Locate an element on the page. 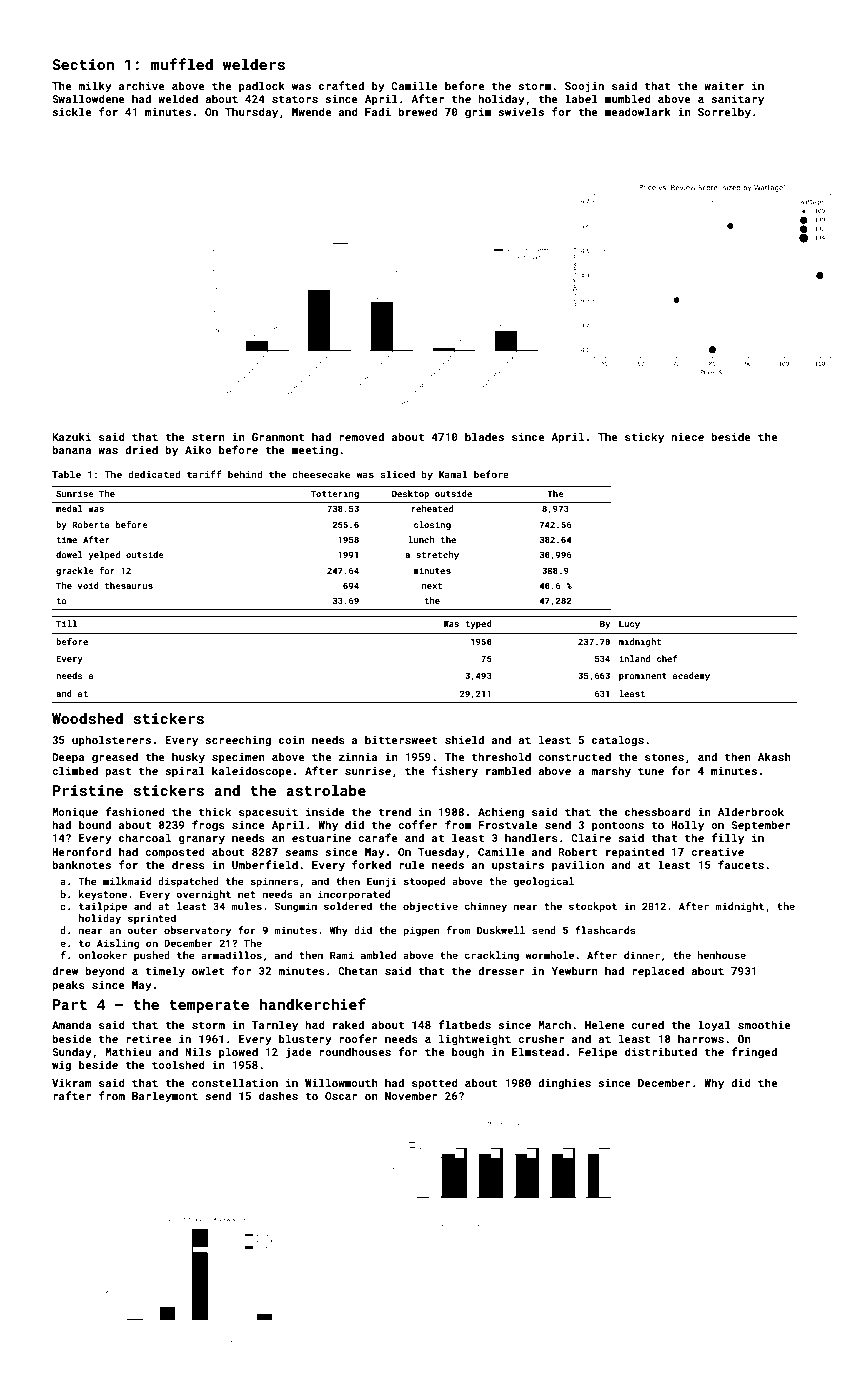  crafted is located at coordinates (341, 85).
